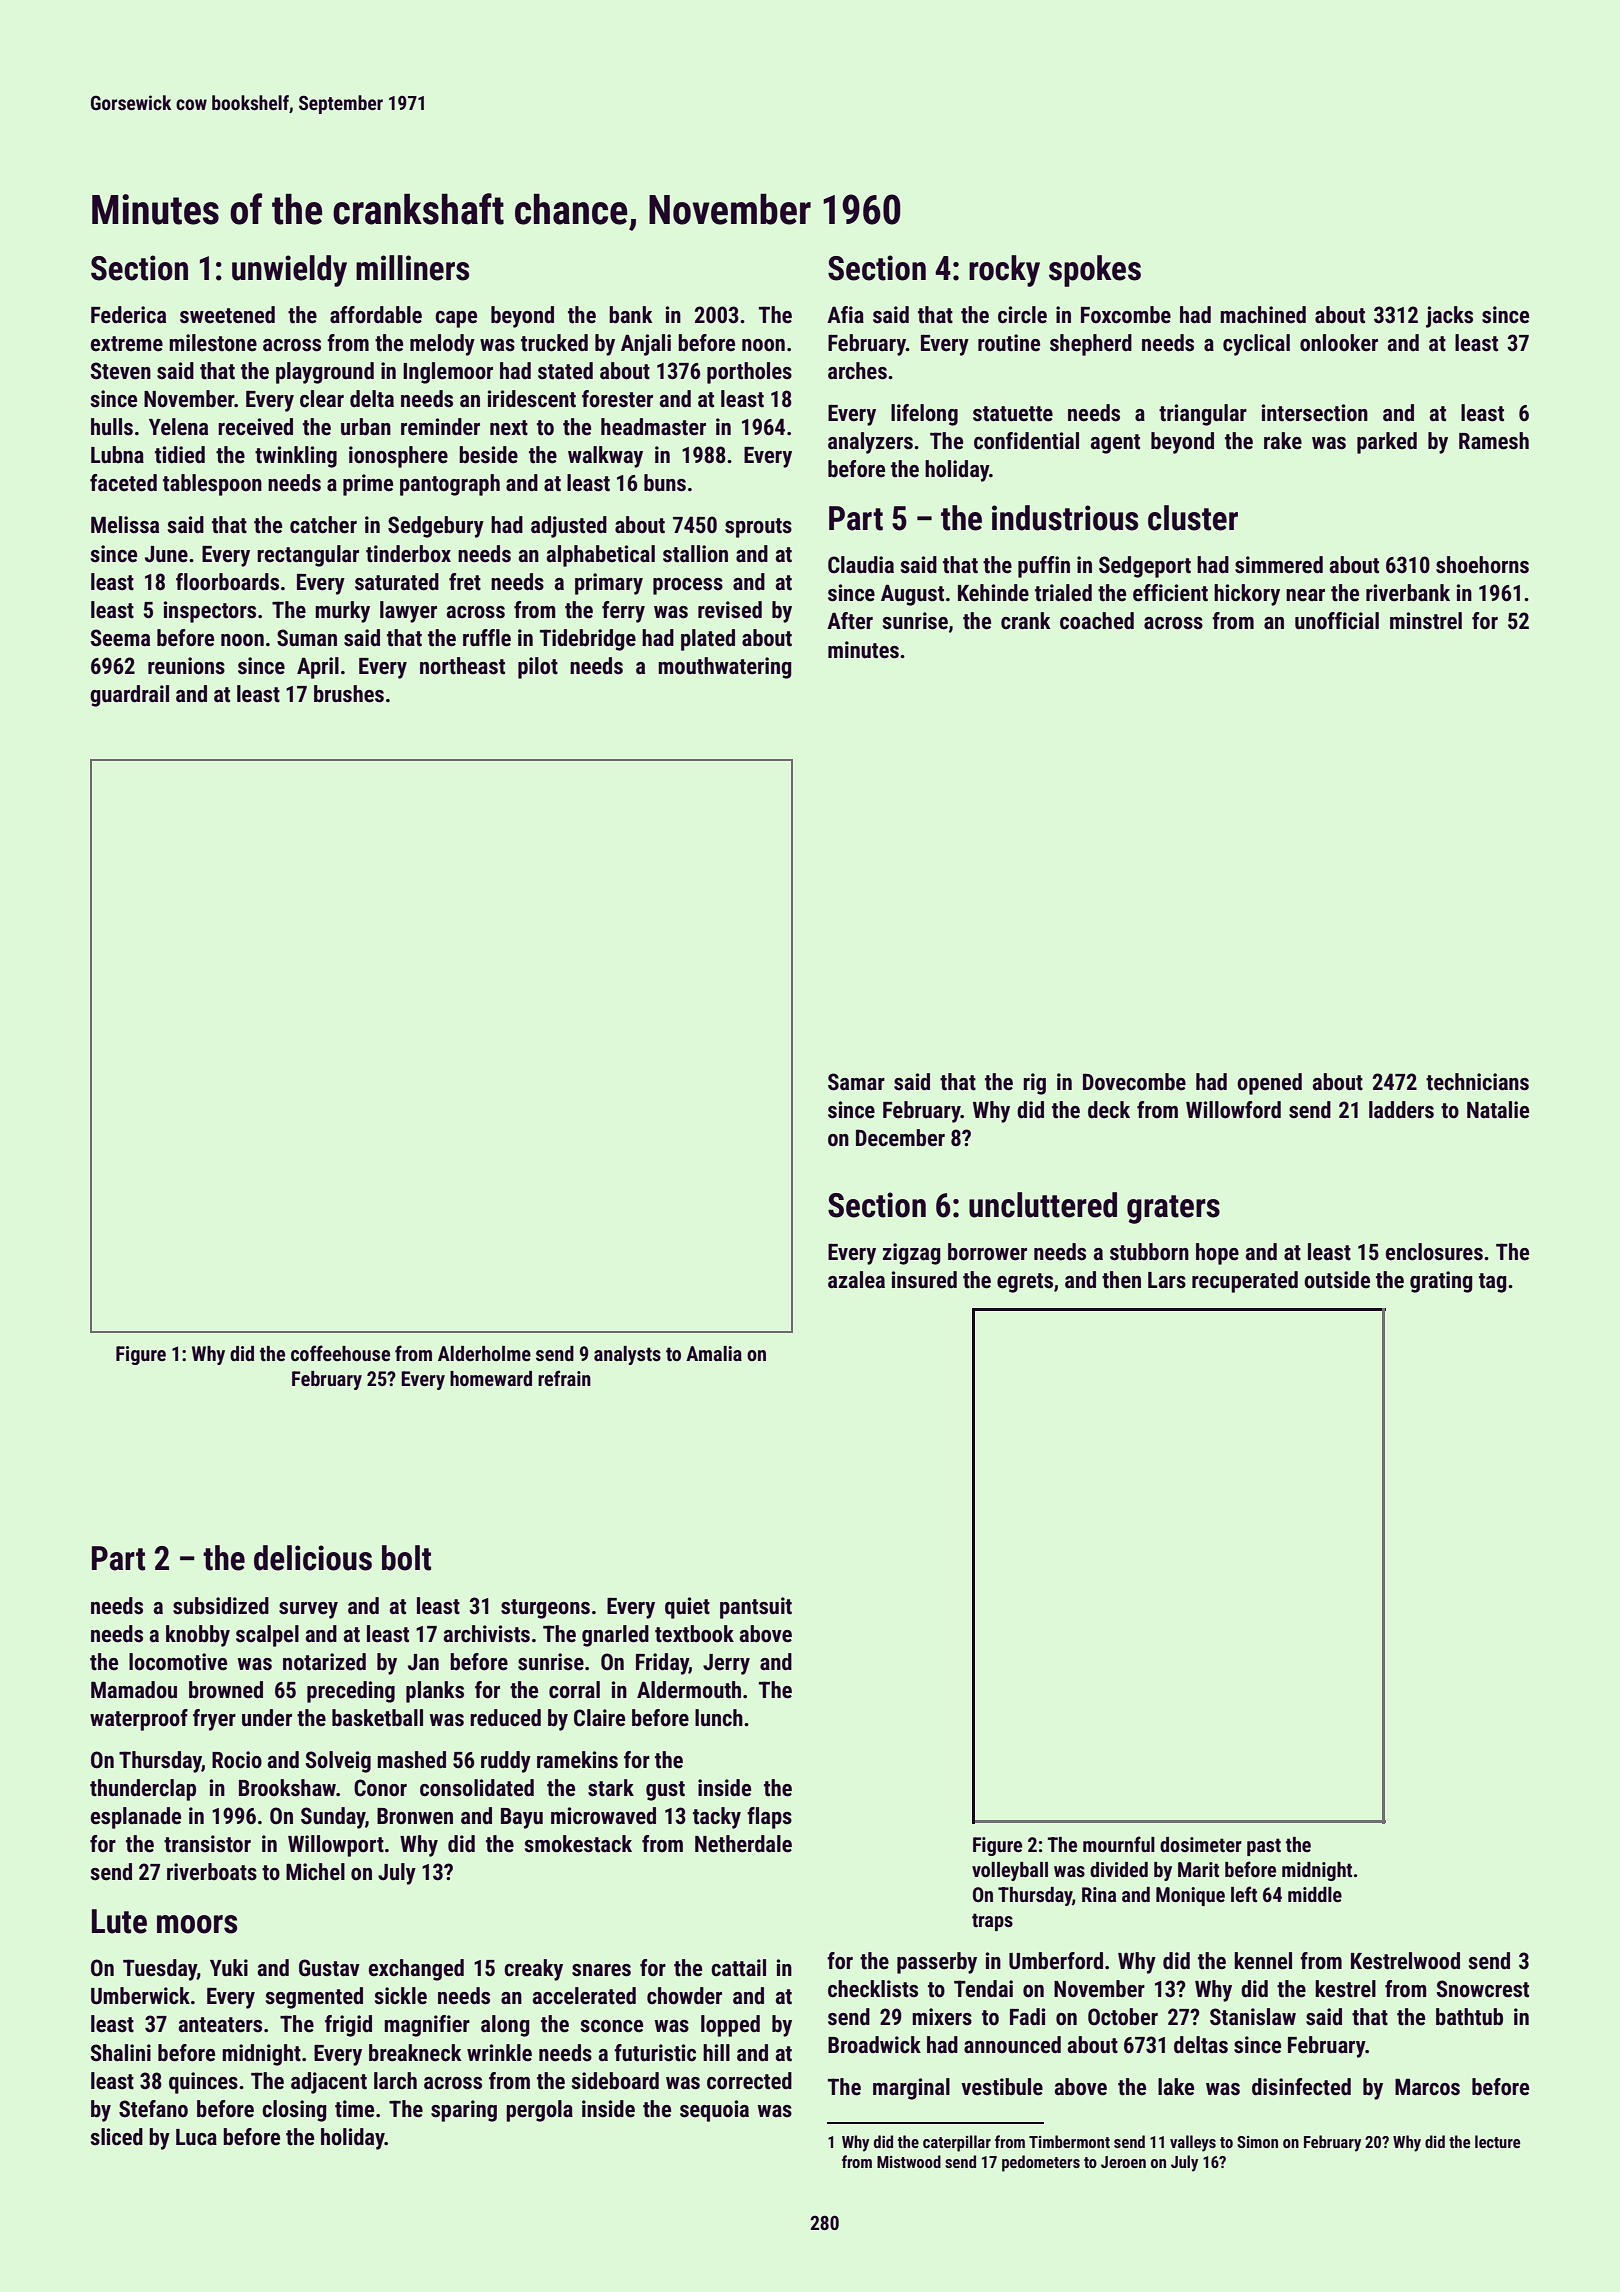 This screenshot has width=1620, height=2292. I want to click on Samar, so click(856, 1082).
